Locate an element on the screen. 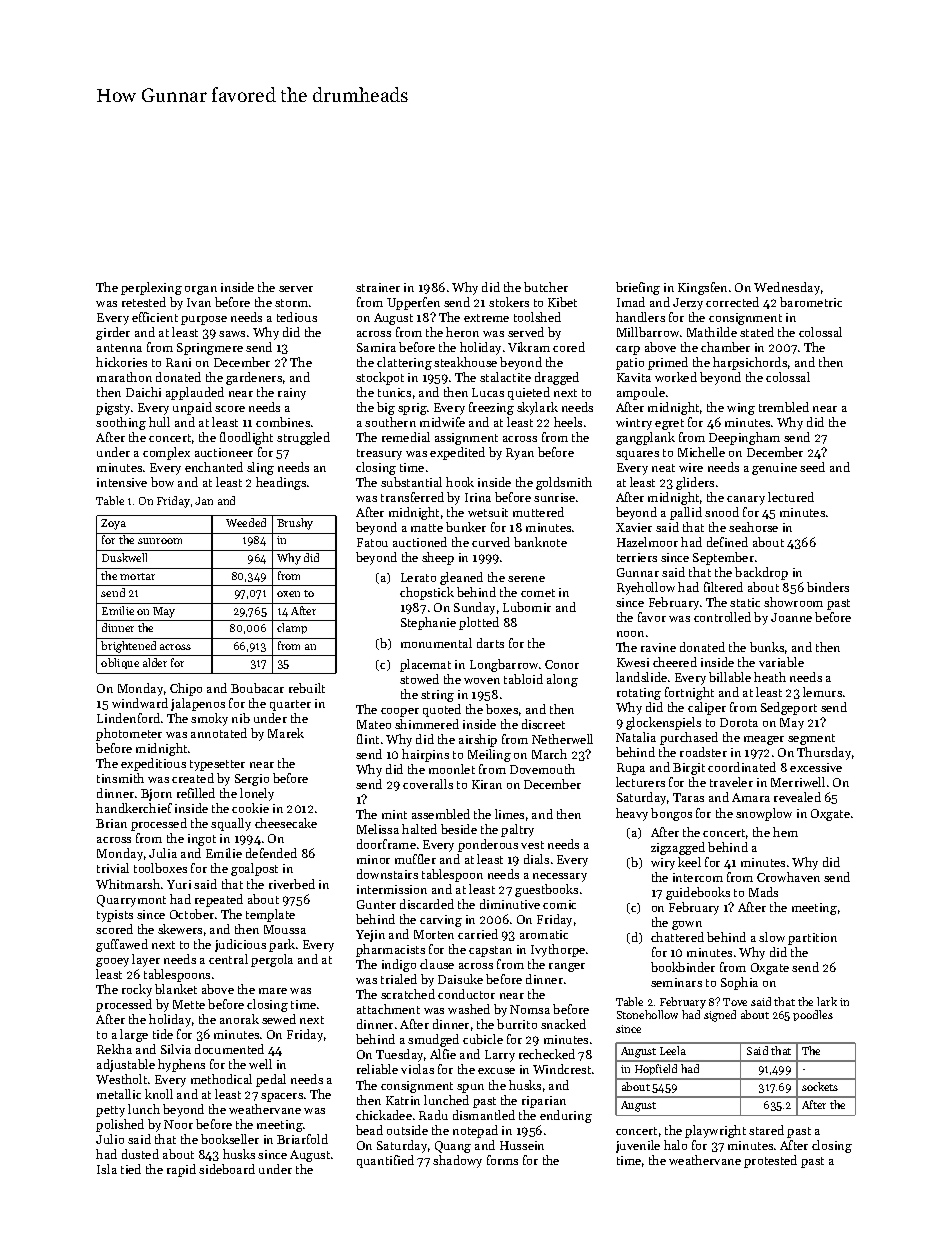  sling is located at coordinates (260, 468).
